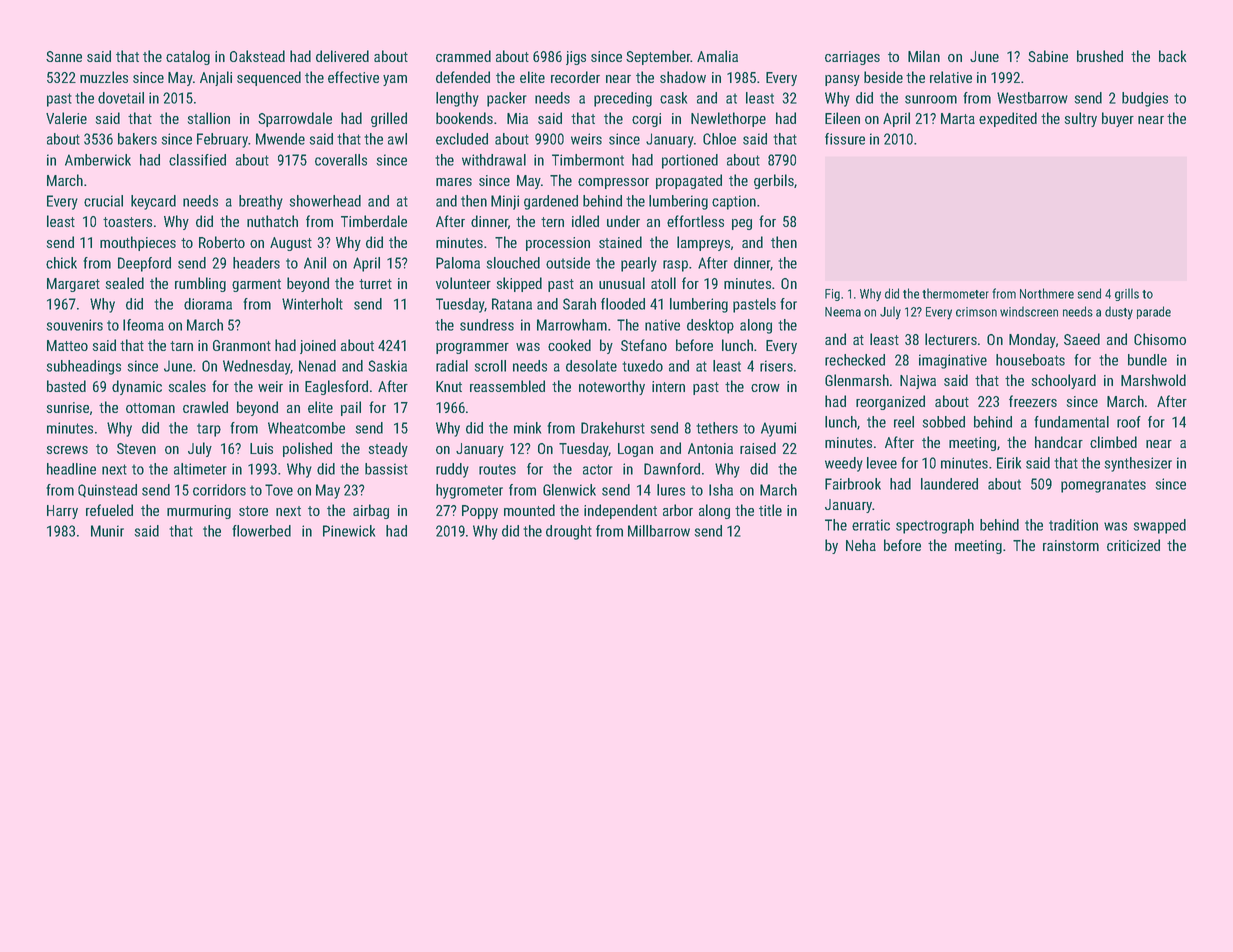  I want to click on Timbermont, so click(588, 160).
